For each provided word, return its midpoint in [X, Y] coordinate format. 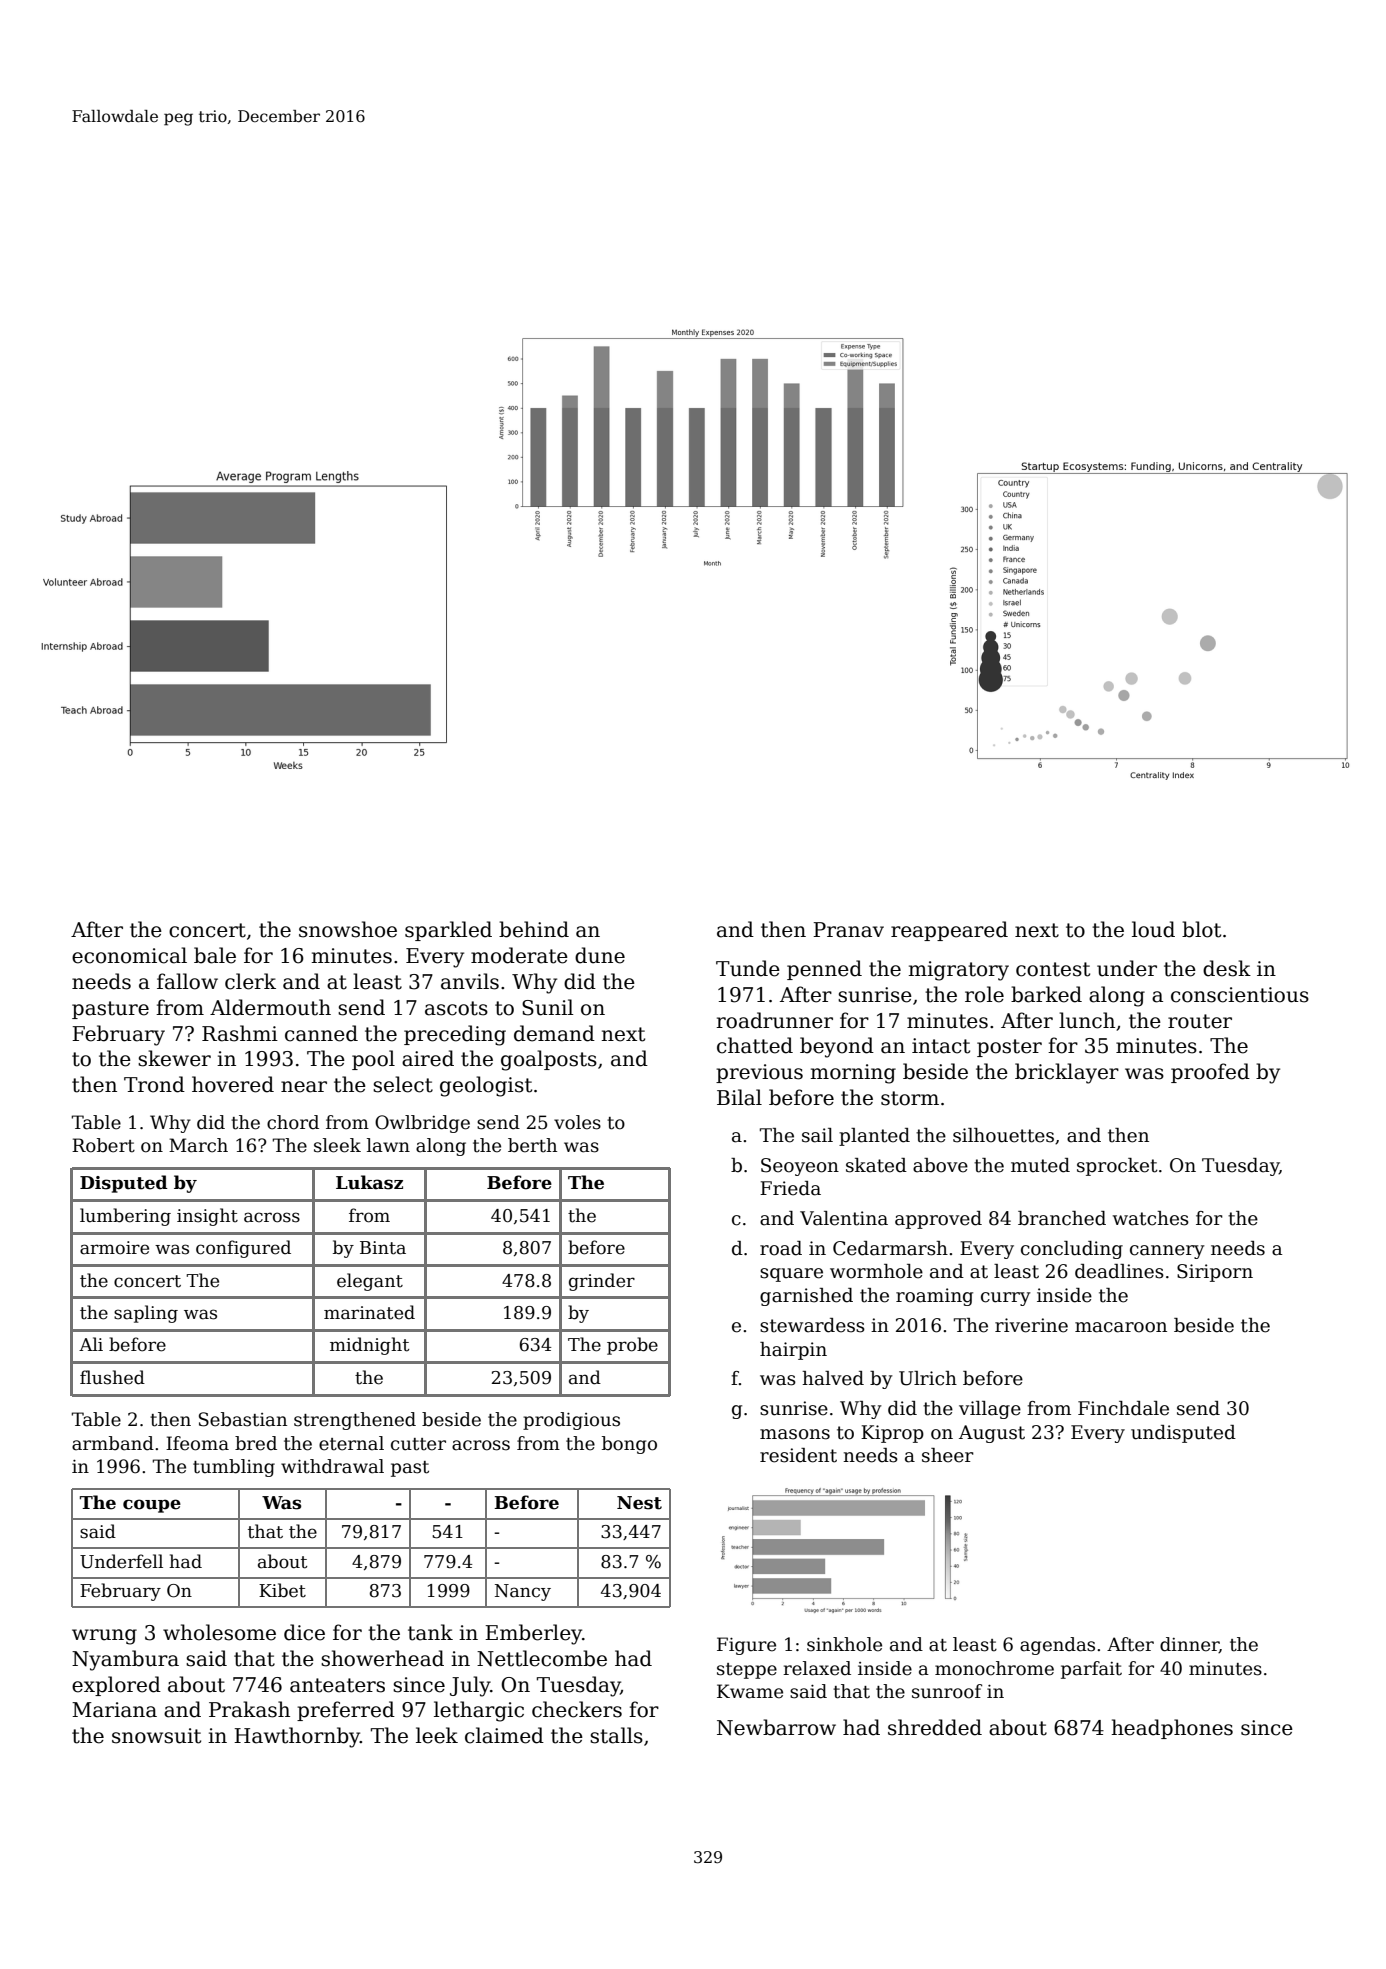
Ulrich [928, 1378]
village [990, 1410]
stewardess [812, 1325]
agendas [1057, 1646]
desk [1227, 968]
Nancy [523, 1592]
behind [534, 929]
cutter [418, 1444]
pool [373, 1060]
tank [430, 1632]
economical [129, 955]
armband [113, 1443]
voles [577, 1122]
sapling [146, 1314]
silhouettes [1003, 1135]
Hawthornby [297, 1737]
